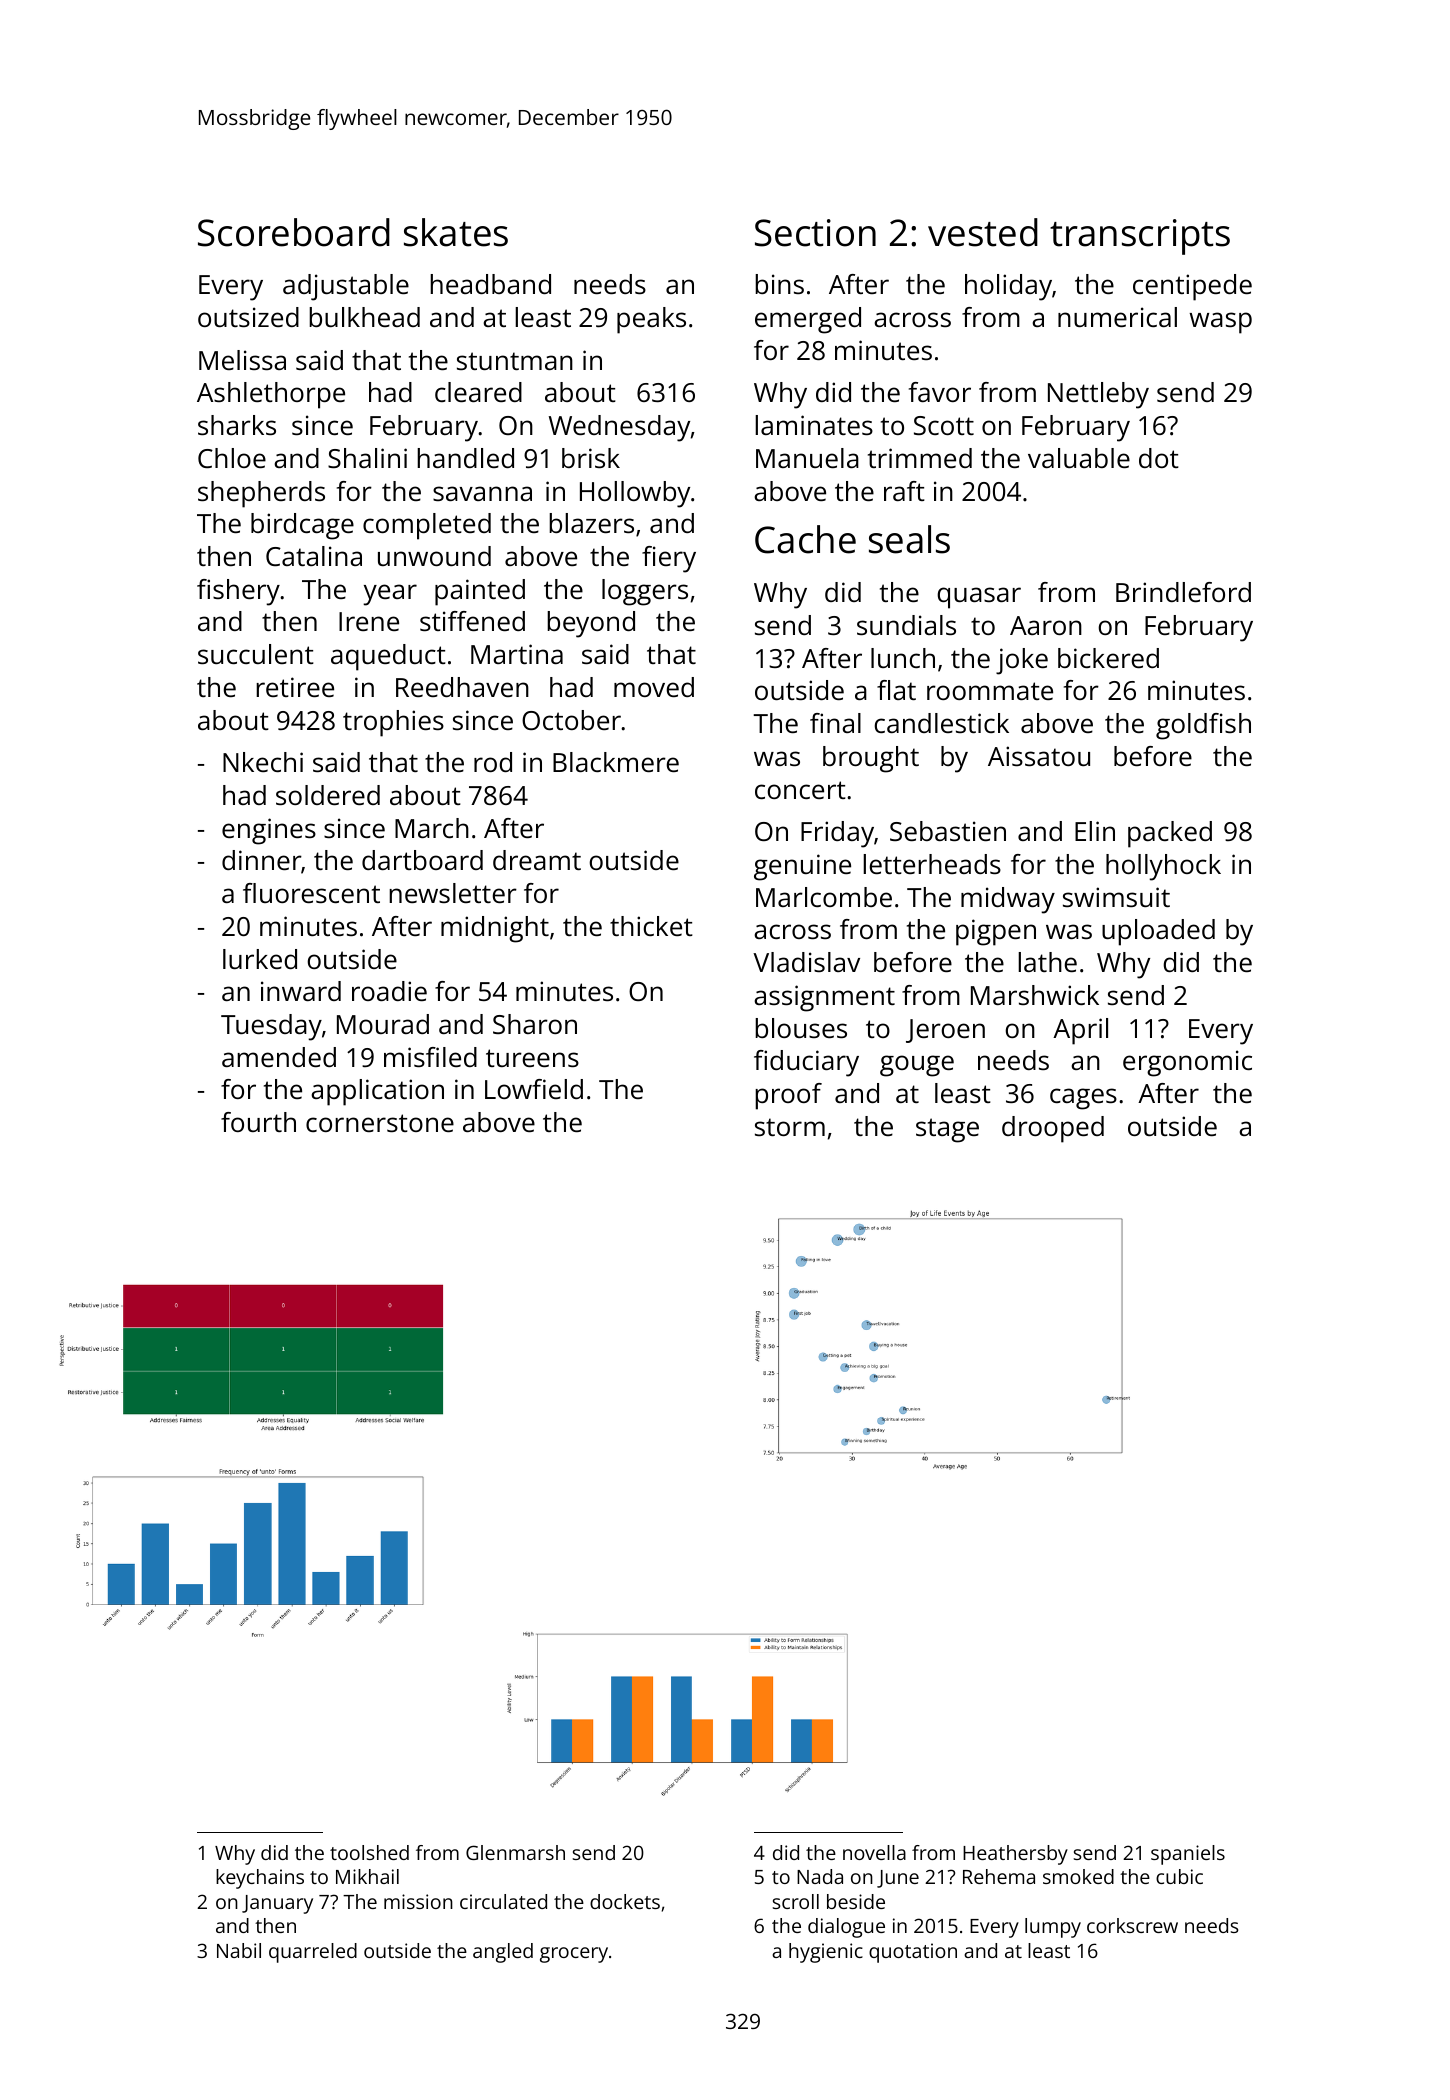  Describe the element at coordinates (805, 539) in the page. I see `Cache` at that location.
